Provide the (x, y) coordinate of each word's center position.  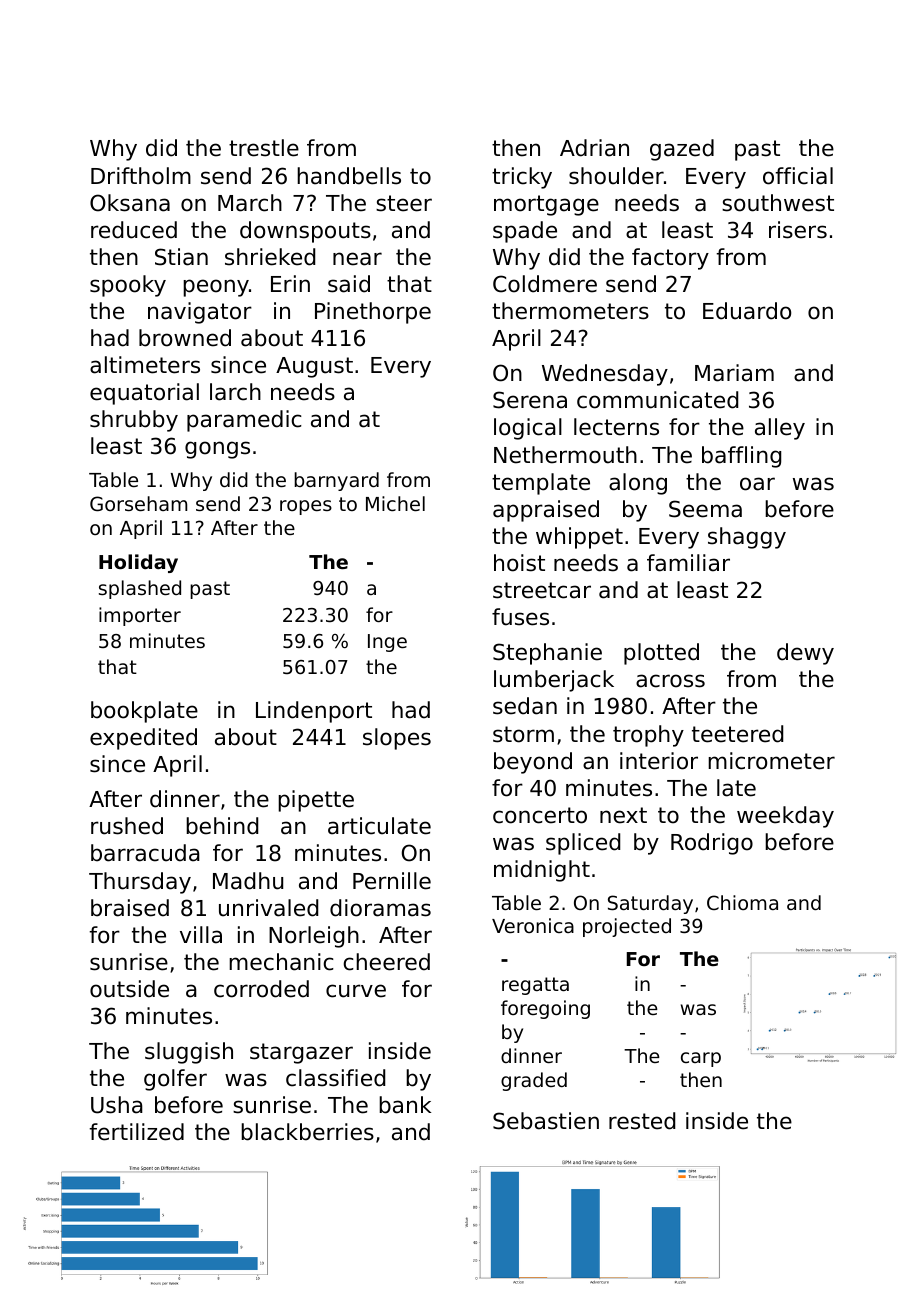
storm (523, 734)
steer (404, 203)
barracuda (145, 853)
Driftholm (141, 176)
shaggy (747, 538)
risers (798, 230)
